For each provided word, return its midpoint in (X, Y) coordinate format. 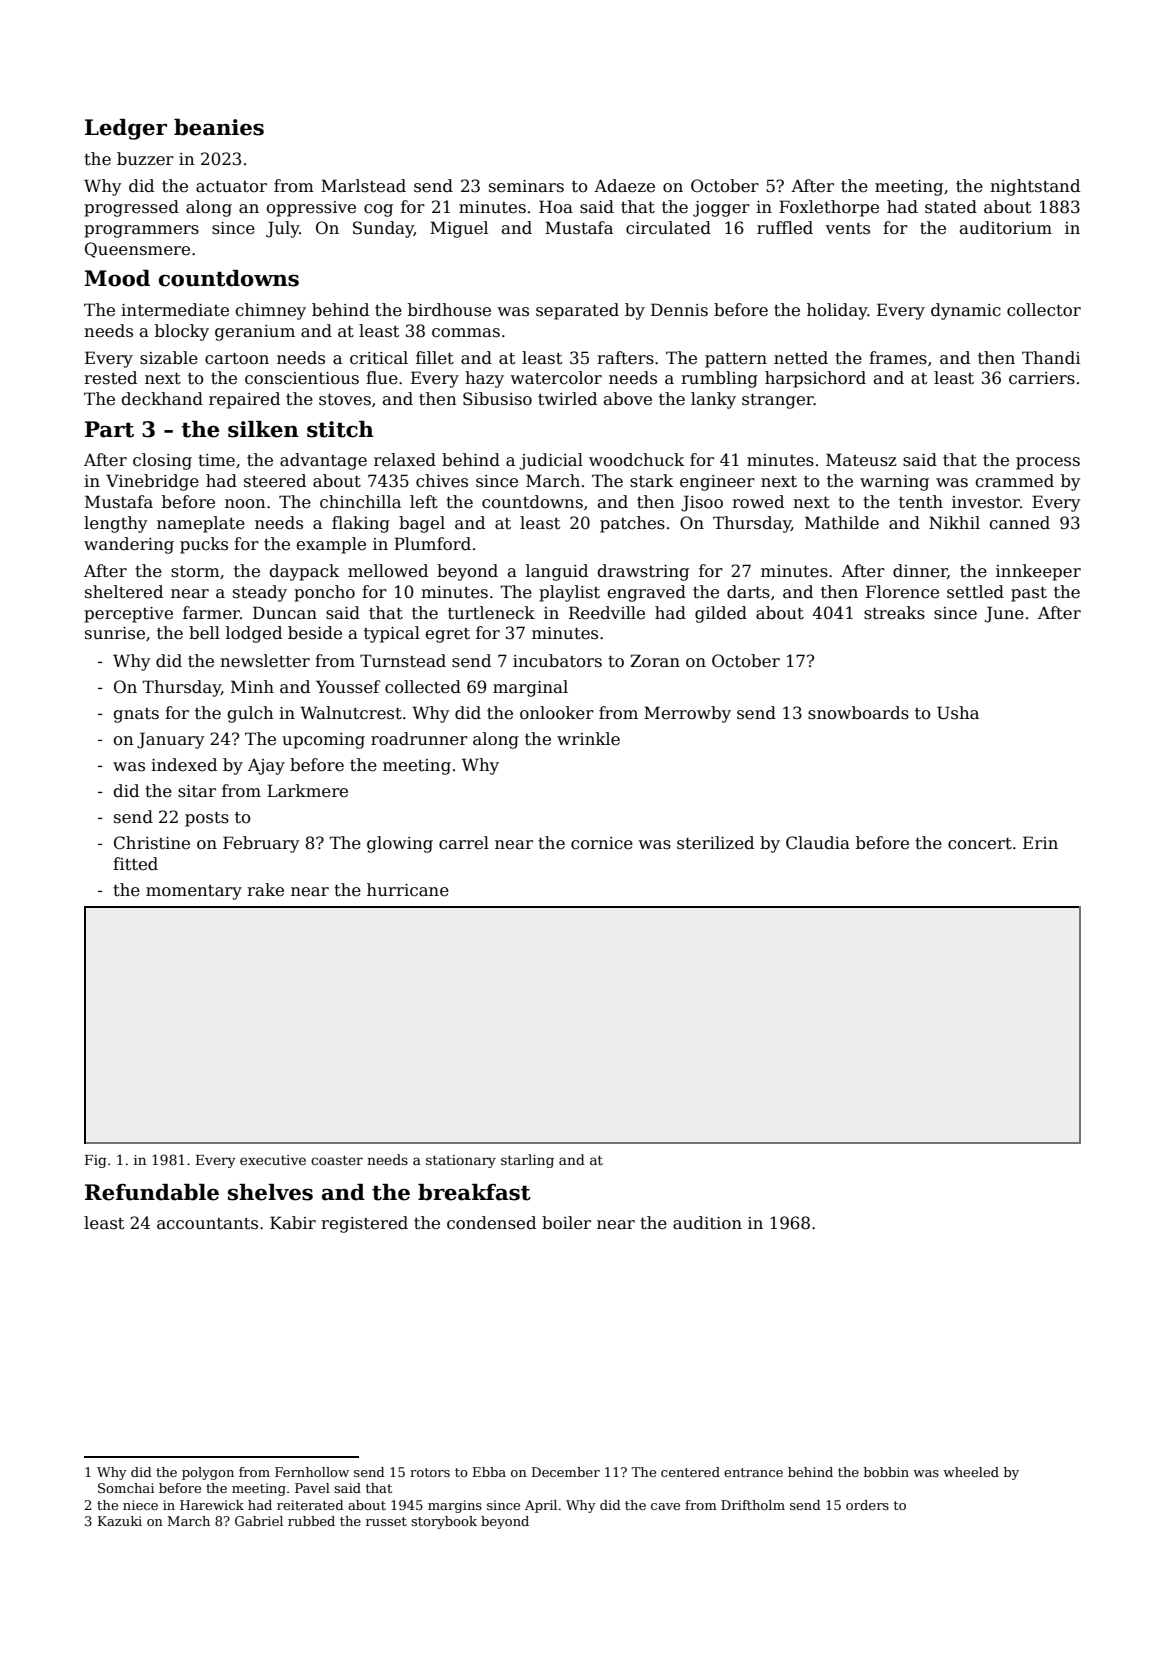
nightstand (1035, 187)
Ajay (266, 767)
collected (423, 687)
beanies (219, 127)
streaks (894, 613)
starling (527, 1161)
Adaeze (624, 186)
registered (364, 1224)
